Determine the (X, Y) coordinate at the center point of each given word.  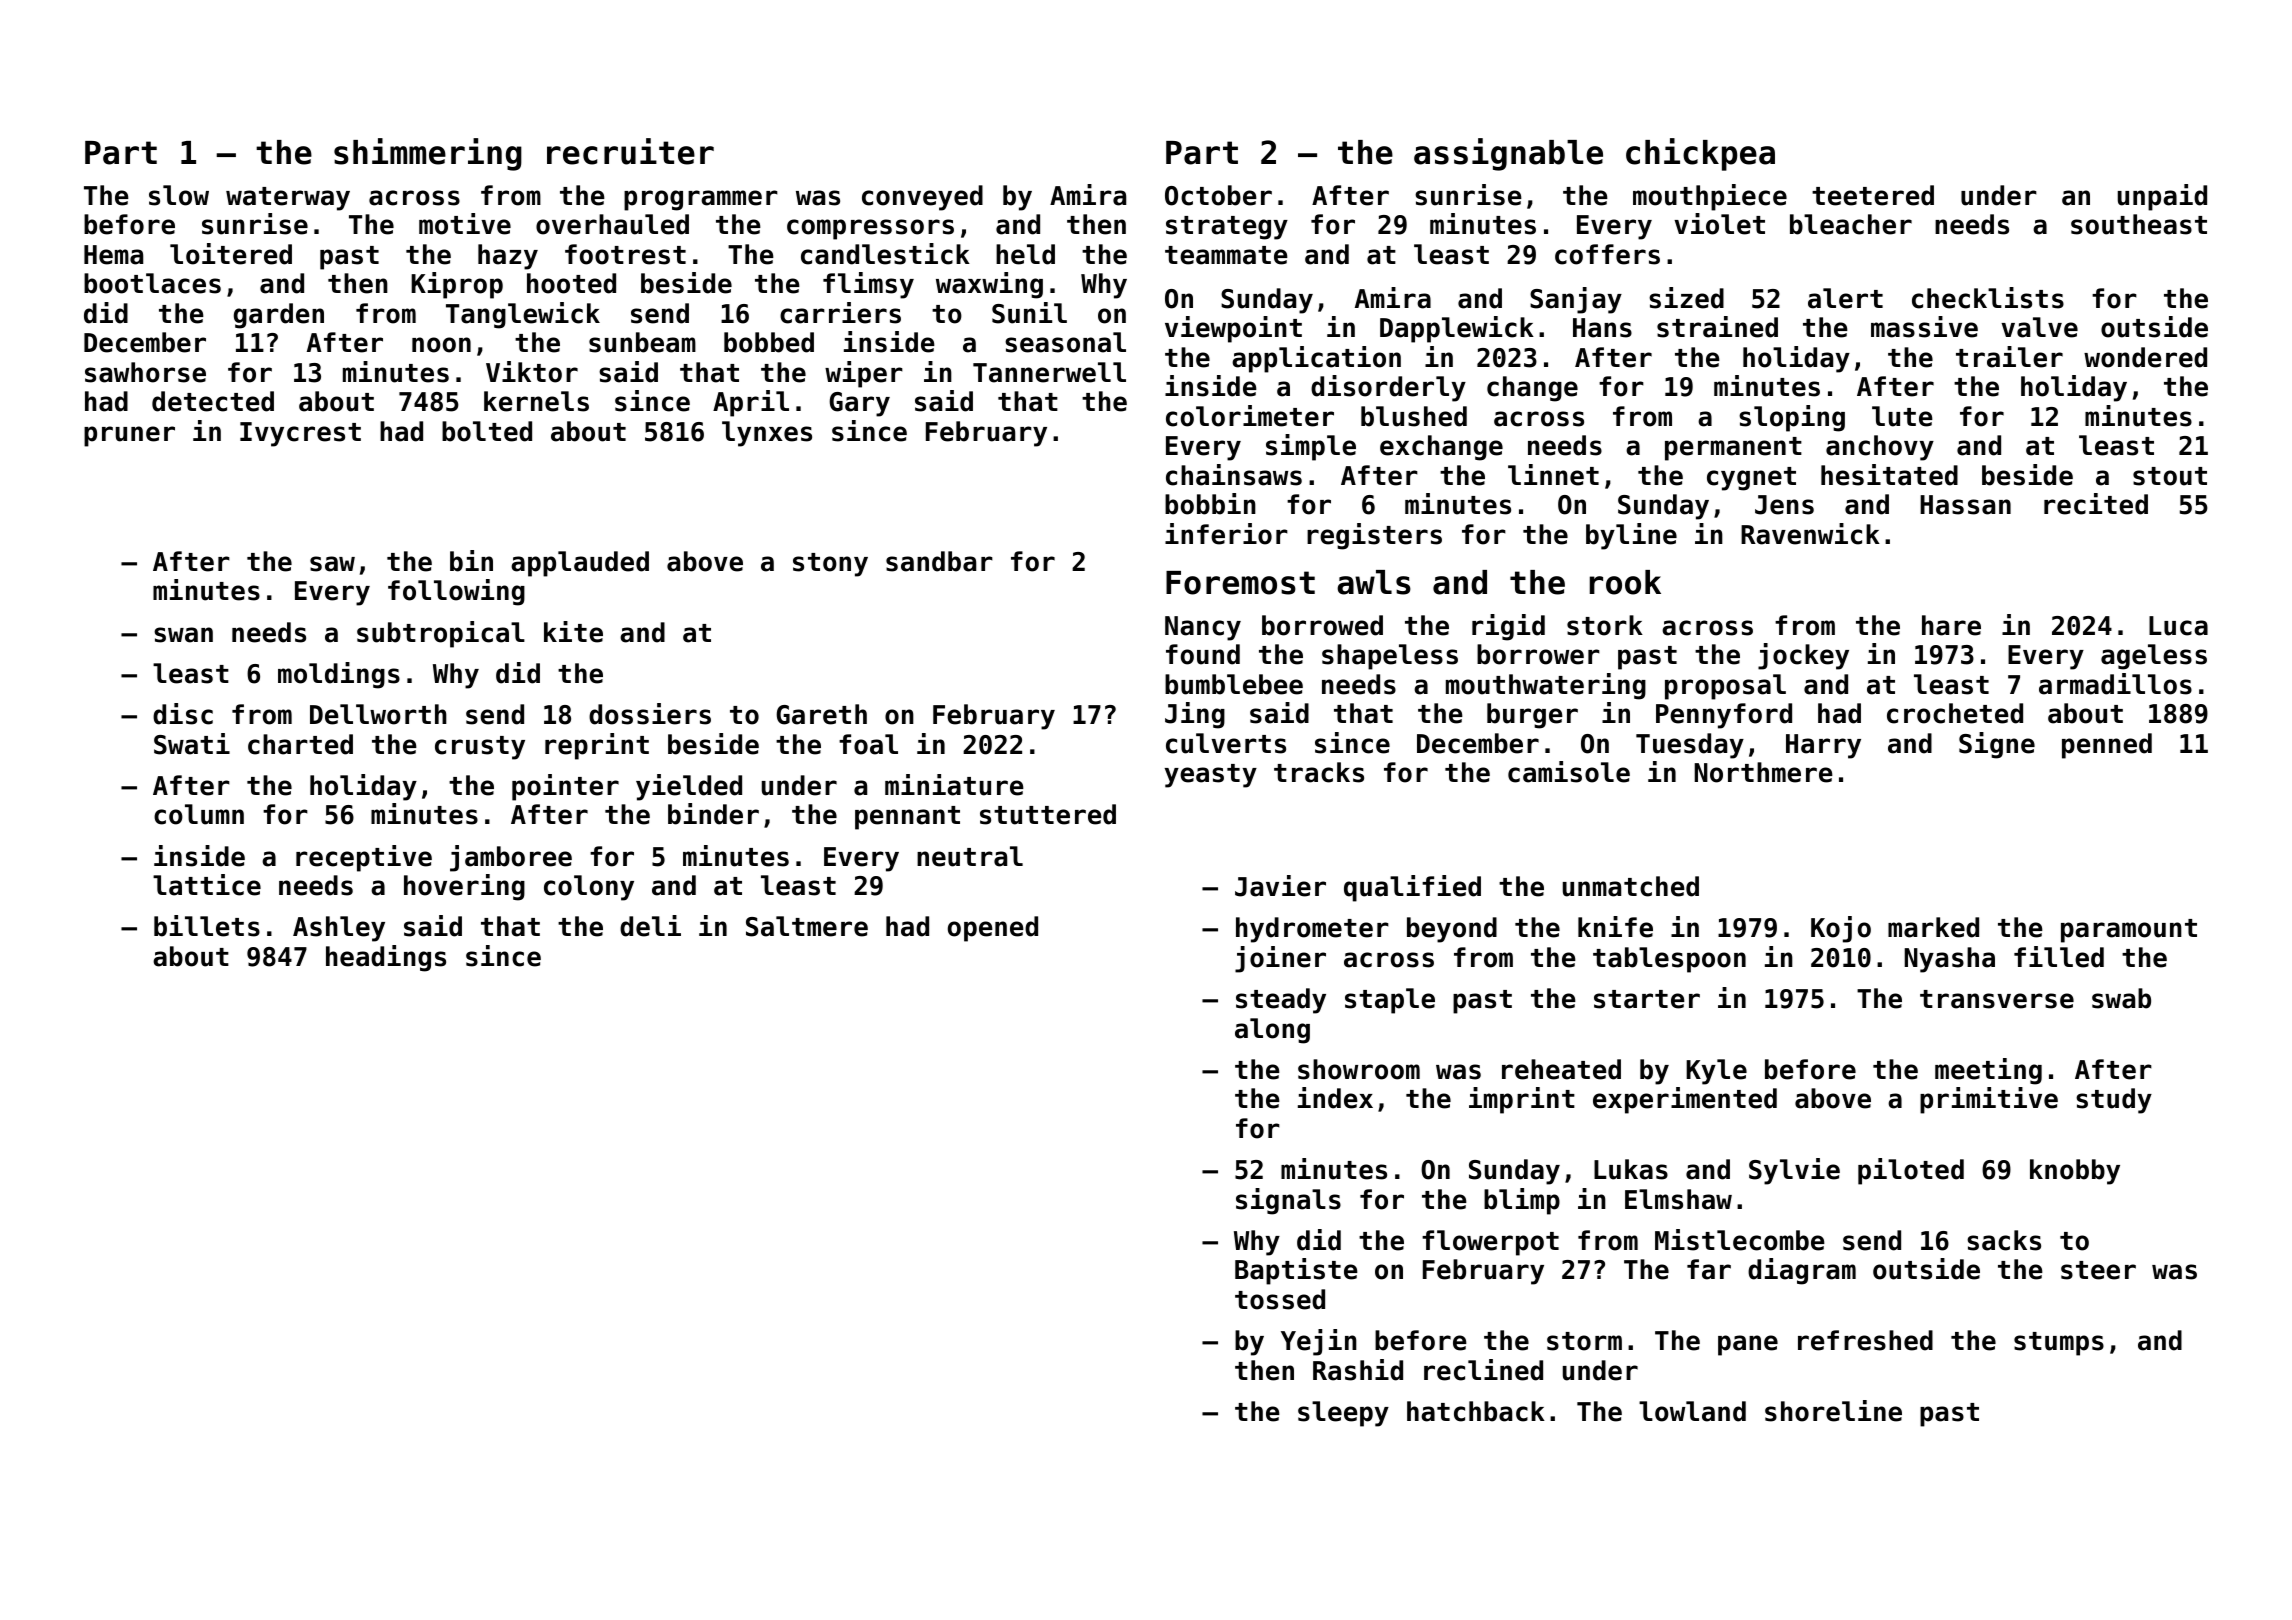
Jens (1784, 505)
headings (386, 958)
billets (207, 926)
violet (1719, 224)
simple (1311, 447)
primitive (1989, 1100)
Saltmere (807, 926)
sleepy (1343, 1414)
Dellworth (378, 714)
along (1272, 1031)
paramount (2129, 931)
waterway (288, 199)
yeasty (1210, 776)
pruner (129, 436)
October (1218, 195)
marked (1933, 927)
